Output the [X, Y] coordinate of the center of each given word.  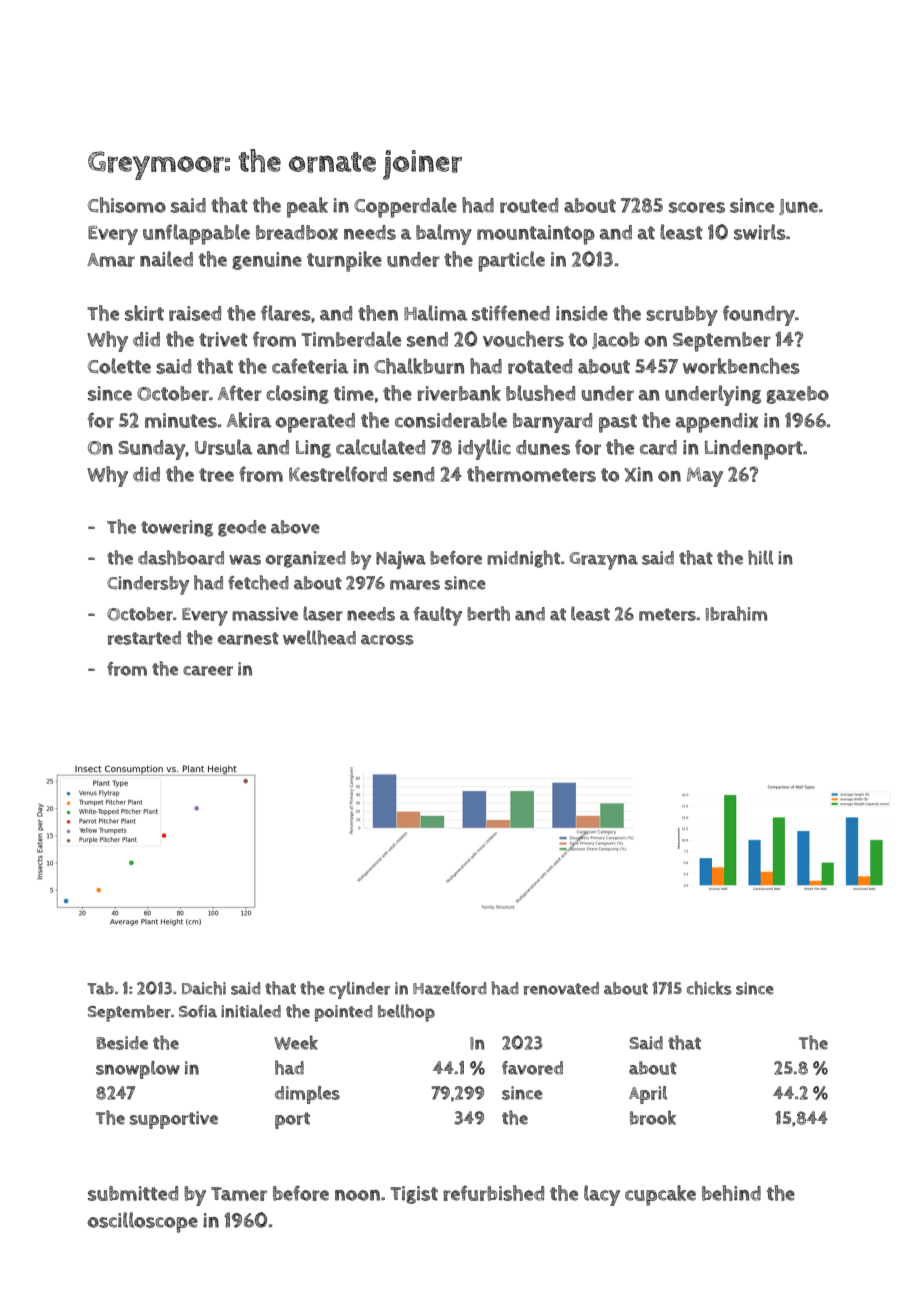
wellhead [319, 637]
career [208, 671]
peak [307, 207]
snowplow [138, 1070]
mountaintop [536, 235]
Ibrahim [736, 613]
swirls [760, 232]
